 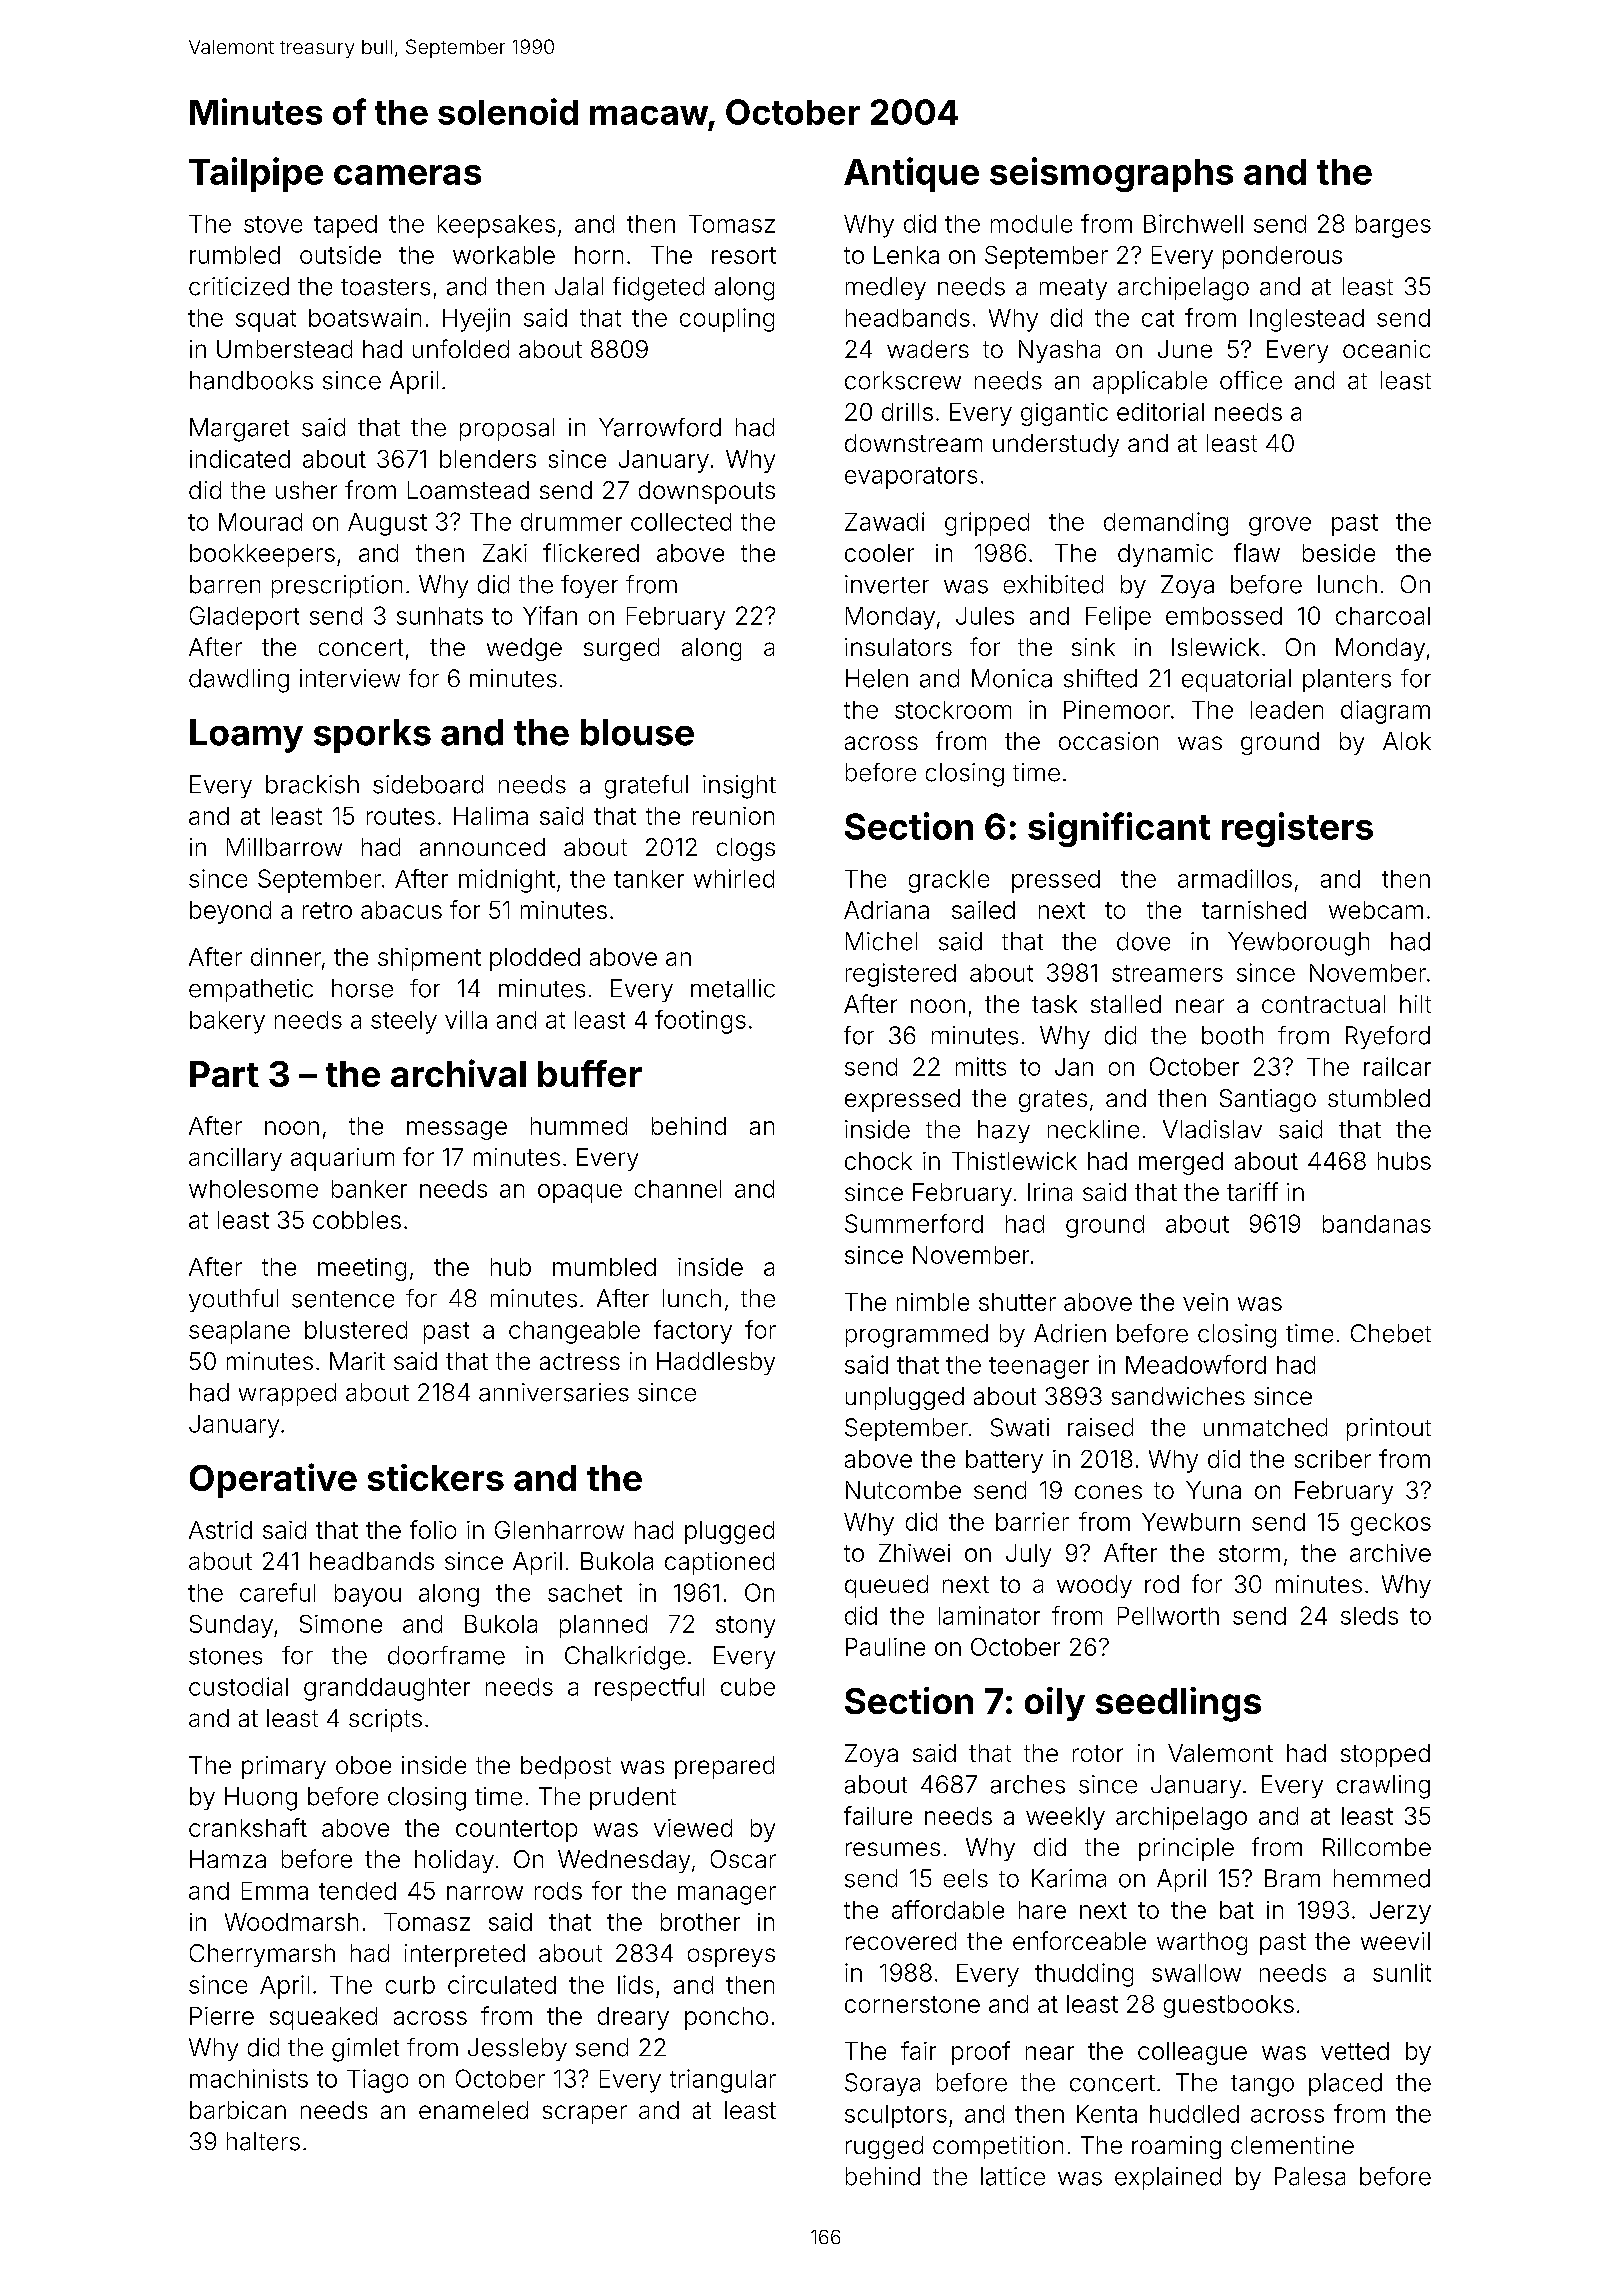 I want to click on registers, so click(x=1297, y=829).
